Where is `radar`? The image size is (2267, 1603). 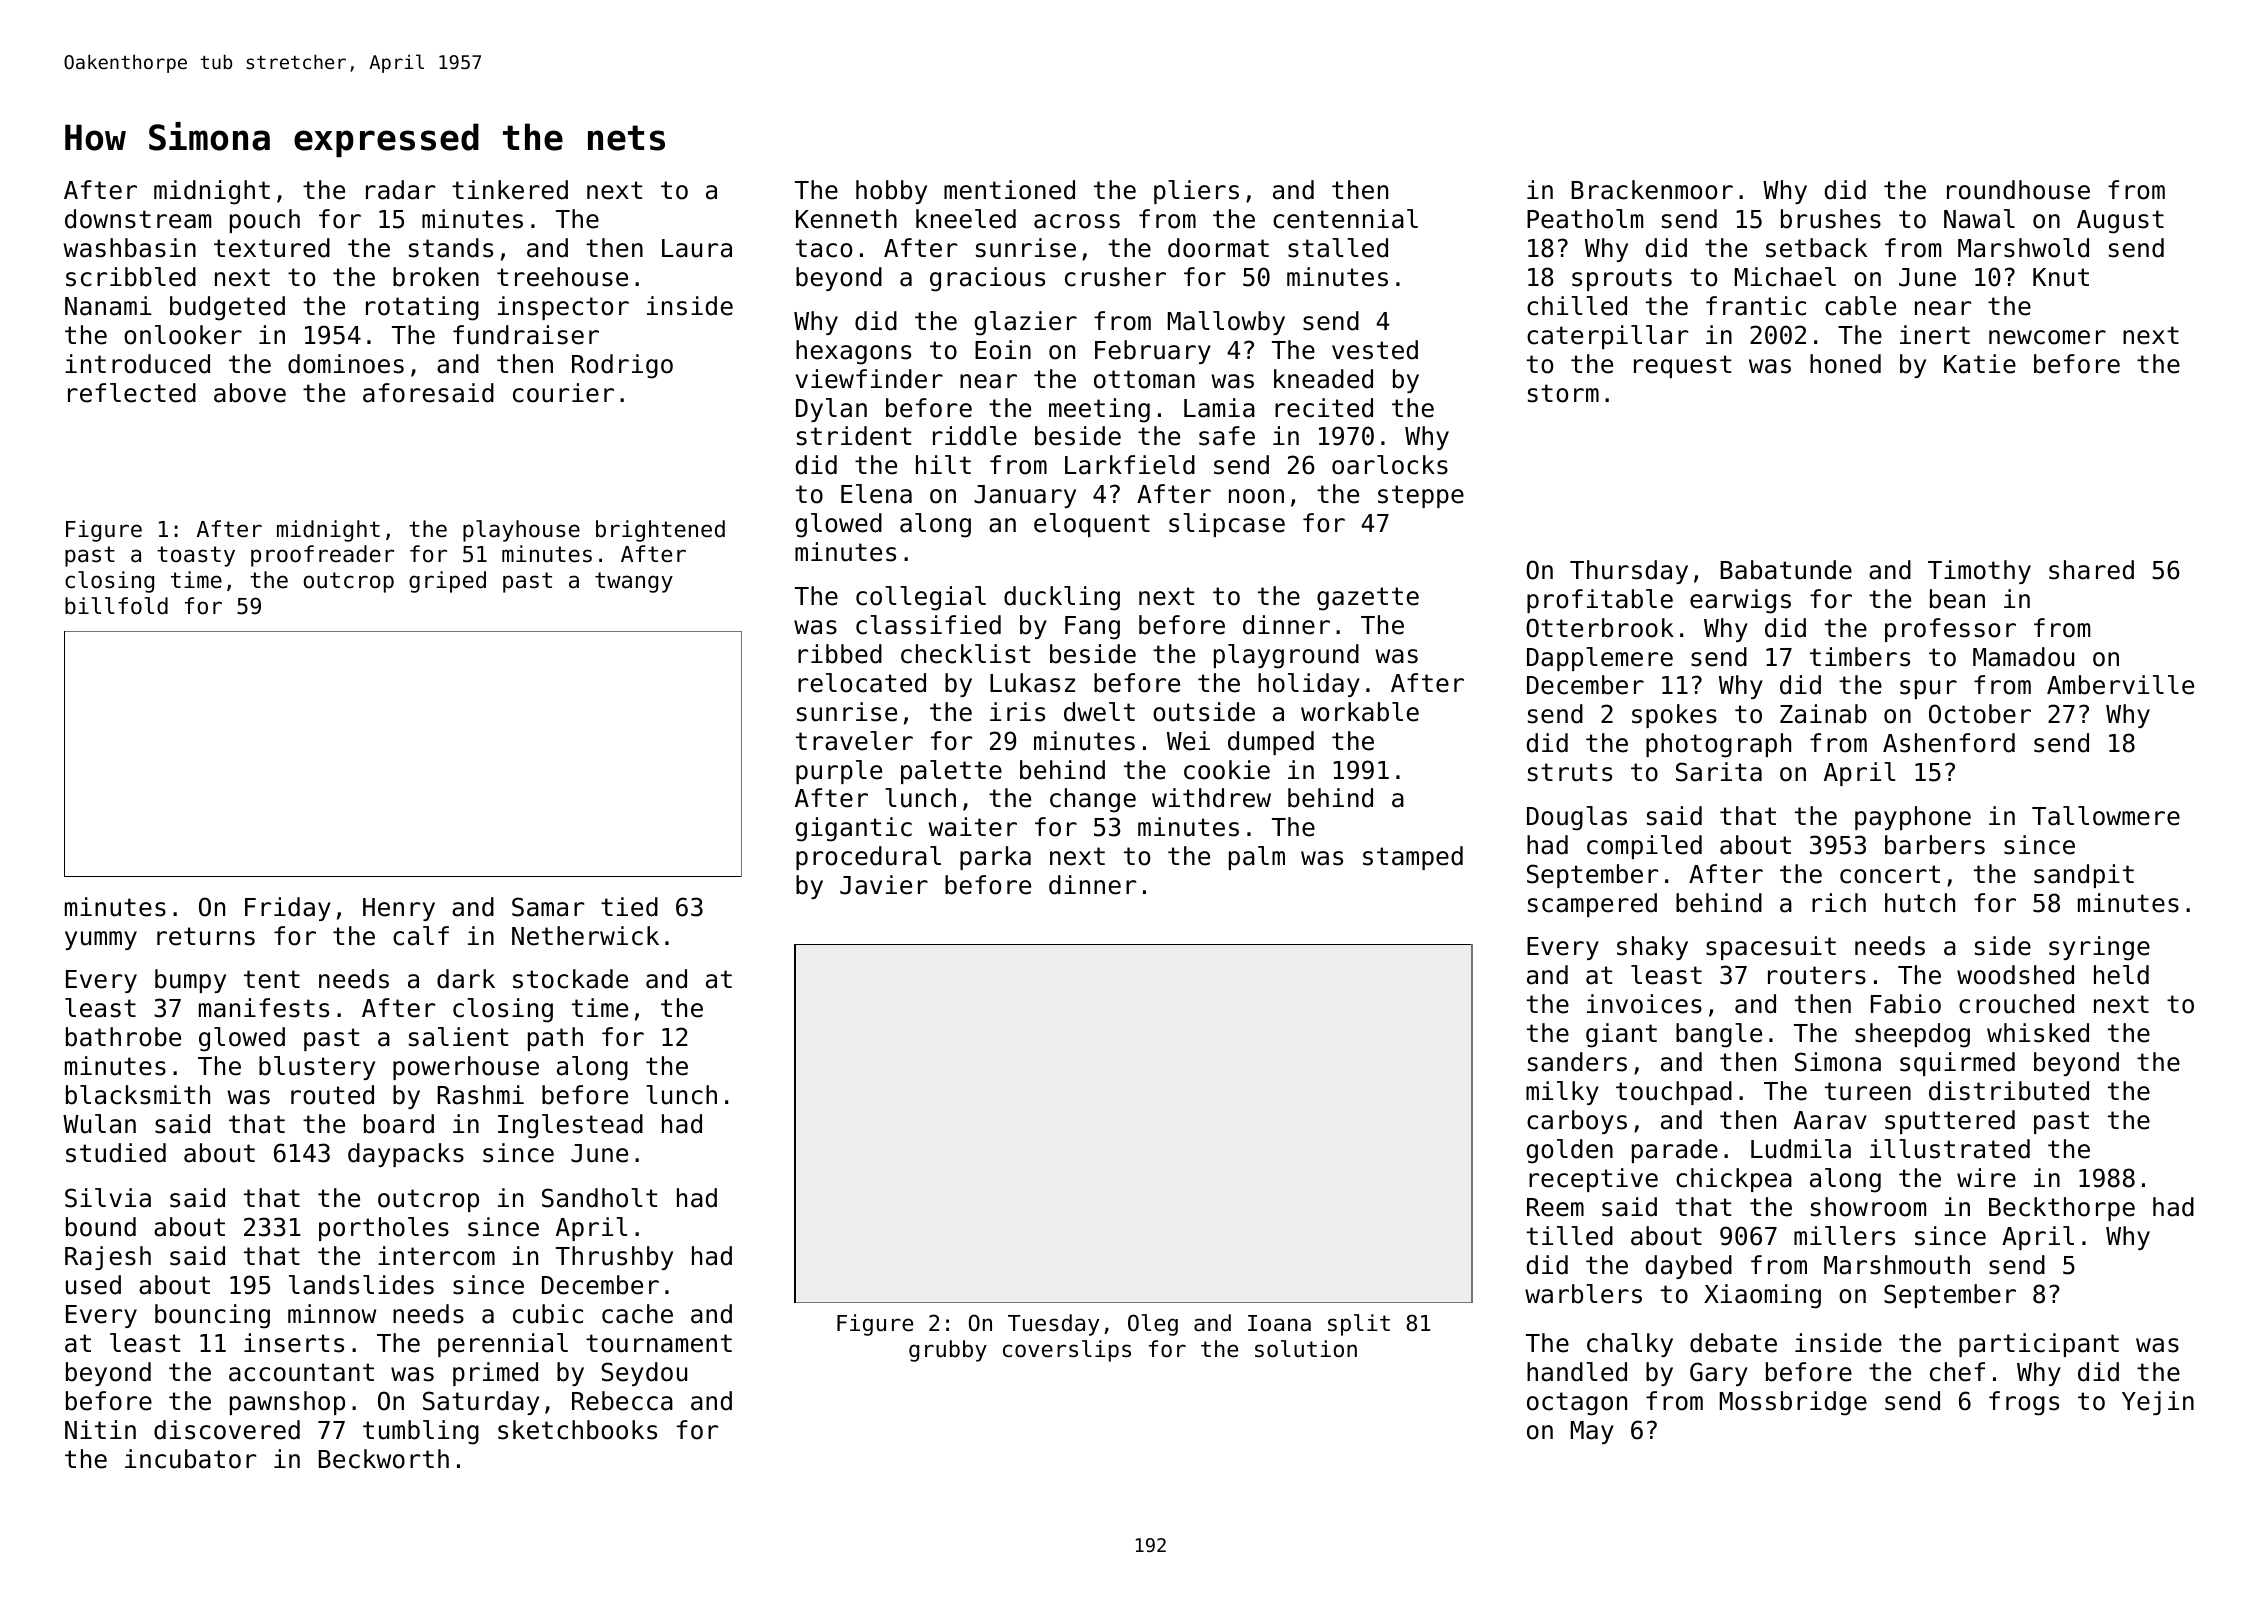
radar is located at coordinates (400, 190).
